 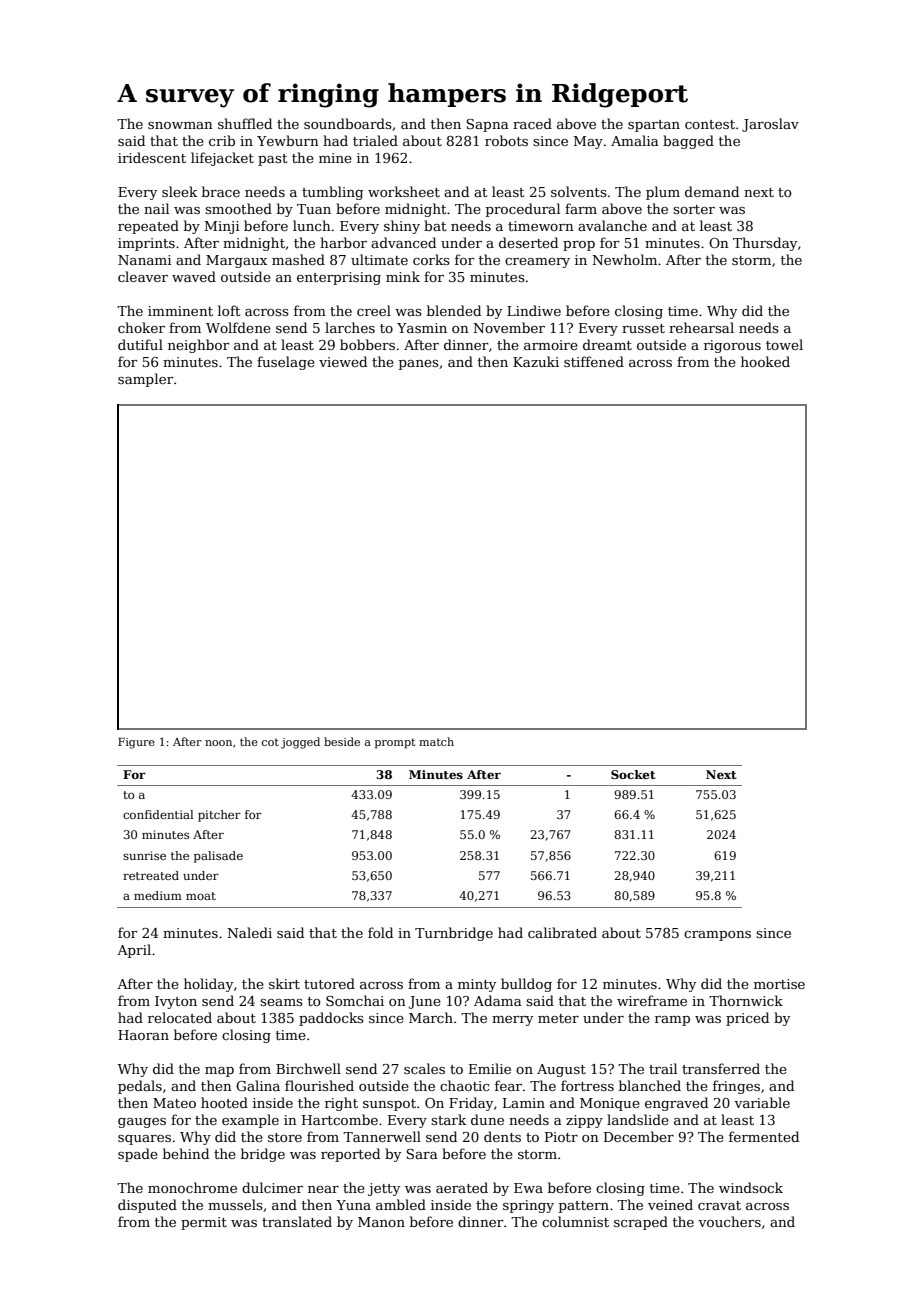 What do you see at coordinates (536, 361) in the screenshot?
I see `Kazuki` at bounding box center [536, 361].
